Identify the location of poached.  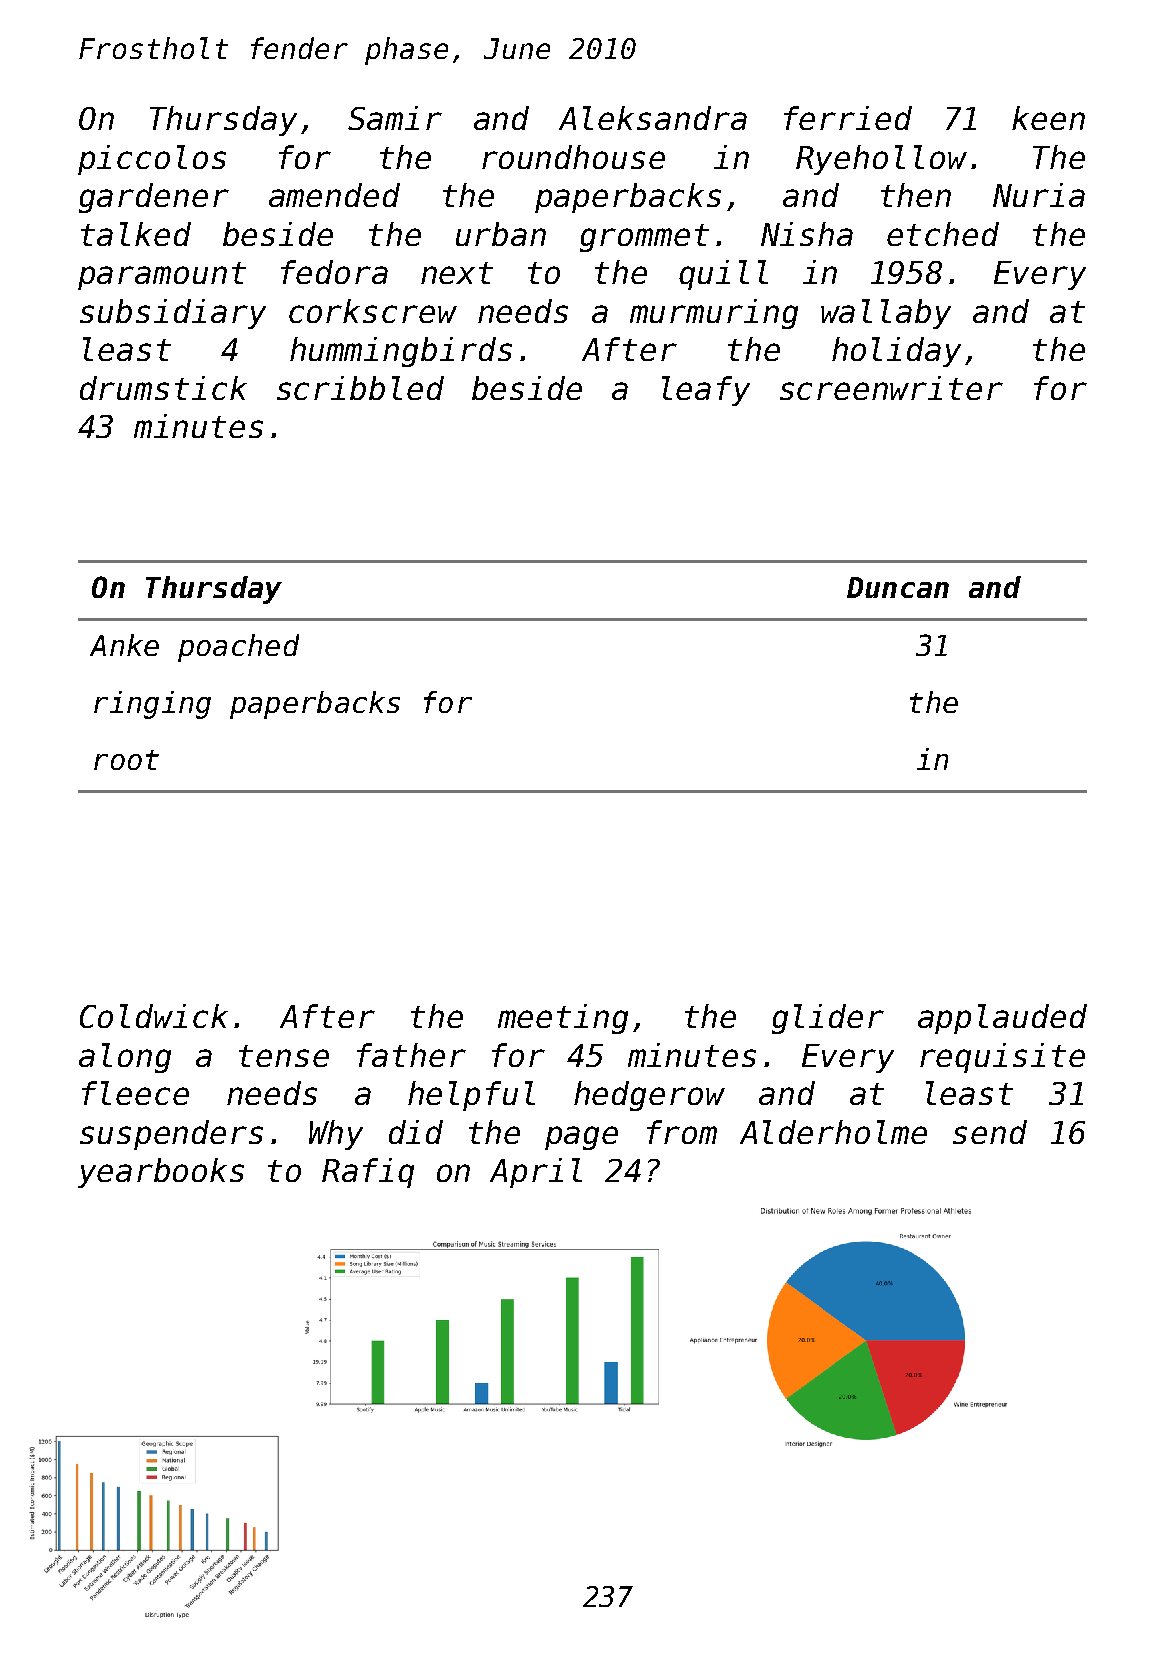
(238, 648).
